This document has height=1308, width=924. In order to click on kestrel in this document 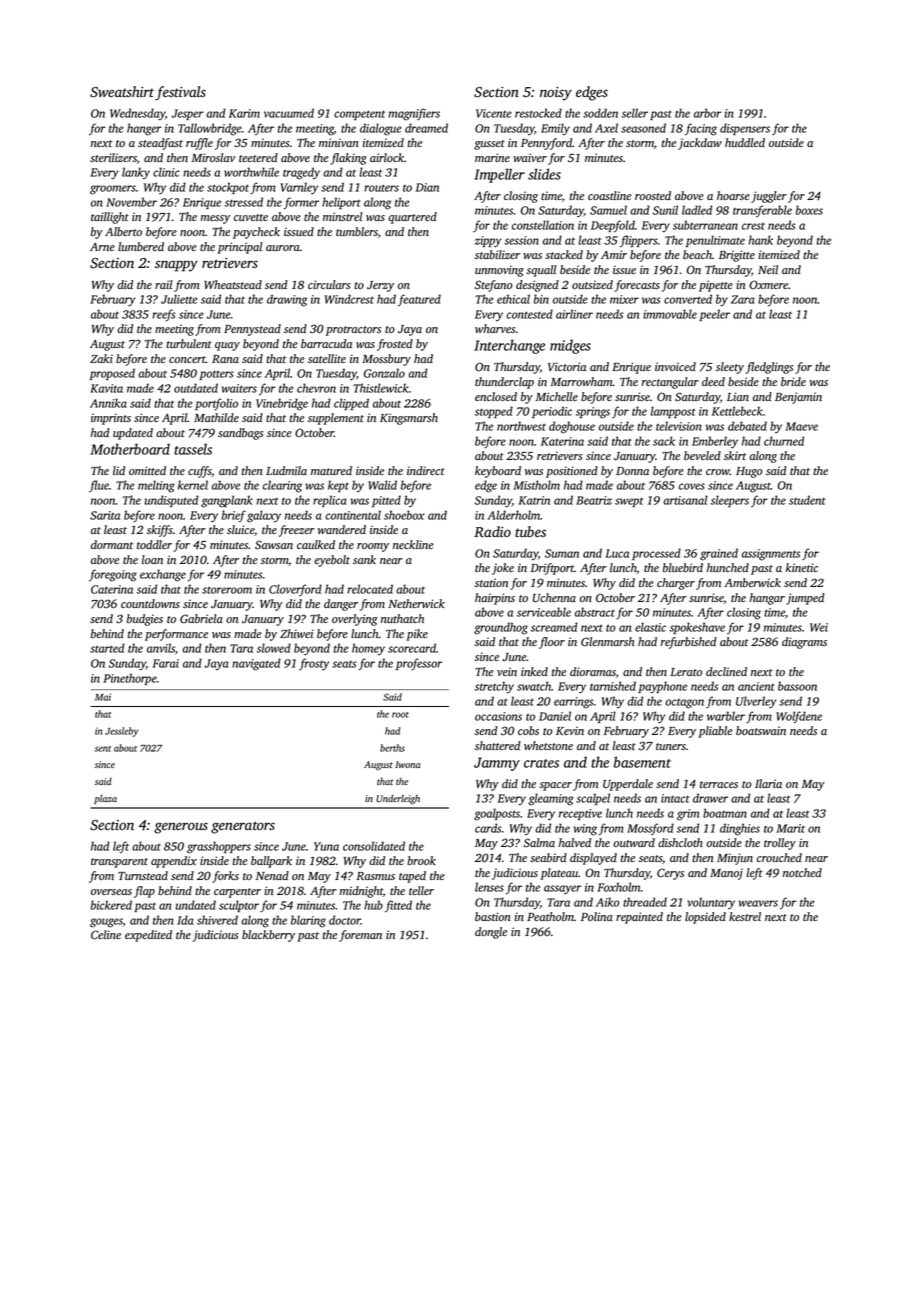, I will do `click(745, 916)`.
